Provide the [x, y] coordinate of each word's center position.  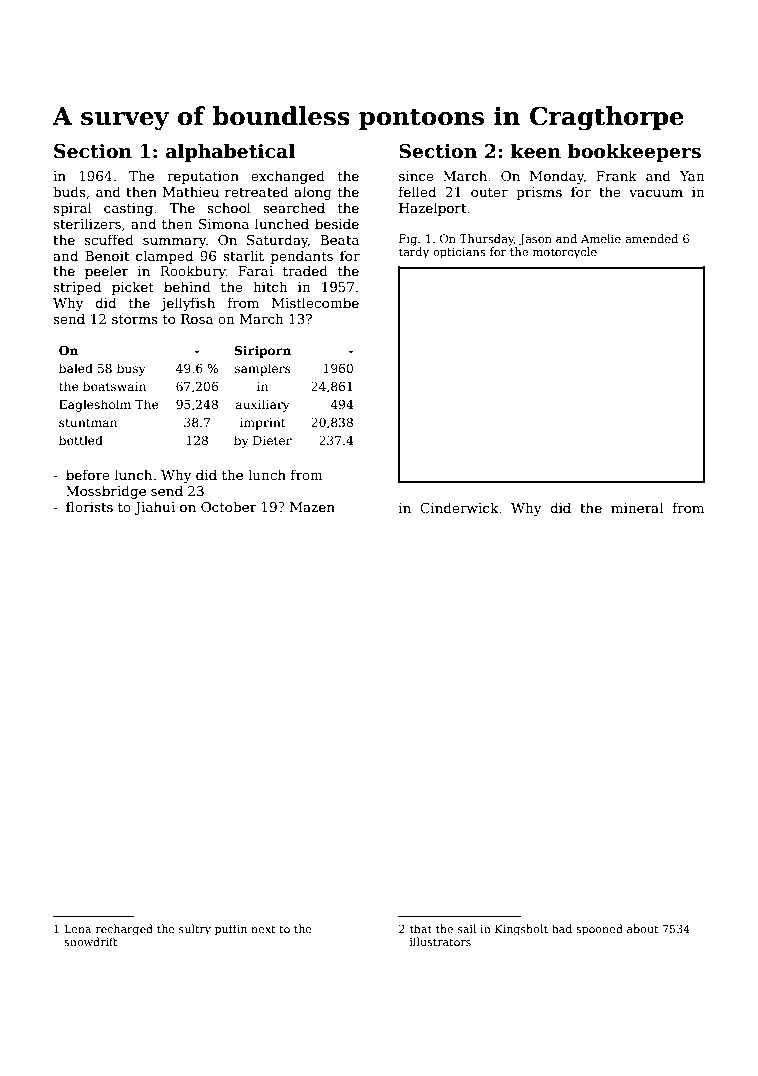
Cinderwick [459, 507]
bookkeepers [634, 152]
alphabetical [230, 152]
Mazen [312, 507]
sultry [195, 930]
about [642, 928]
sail [467, 928]
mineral [637, 507]
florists [89, 506]
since [416, 176]
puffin [231, 930]
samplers [263, 369]
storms [135, 319]
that [421, 928]
